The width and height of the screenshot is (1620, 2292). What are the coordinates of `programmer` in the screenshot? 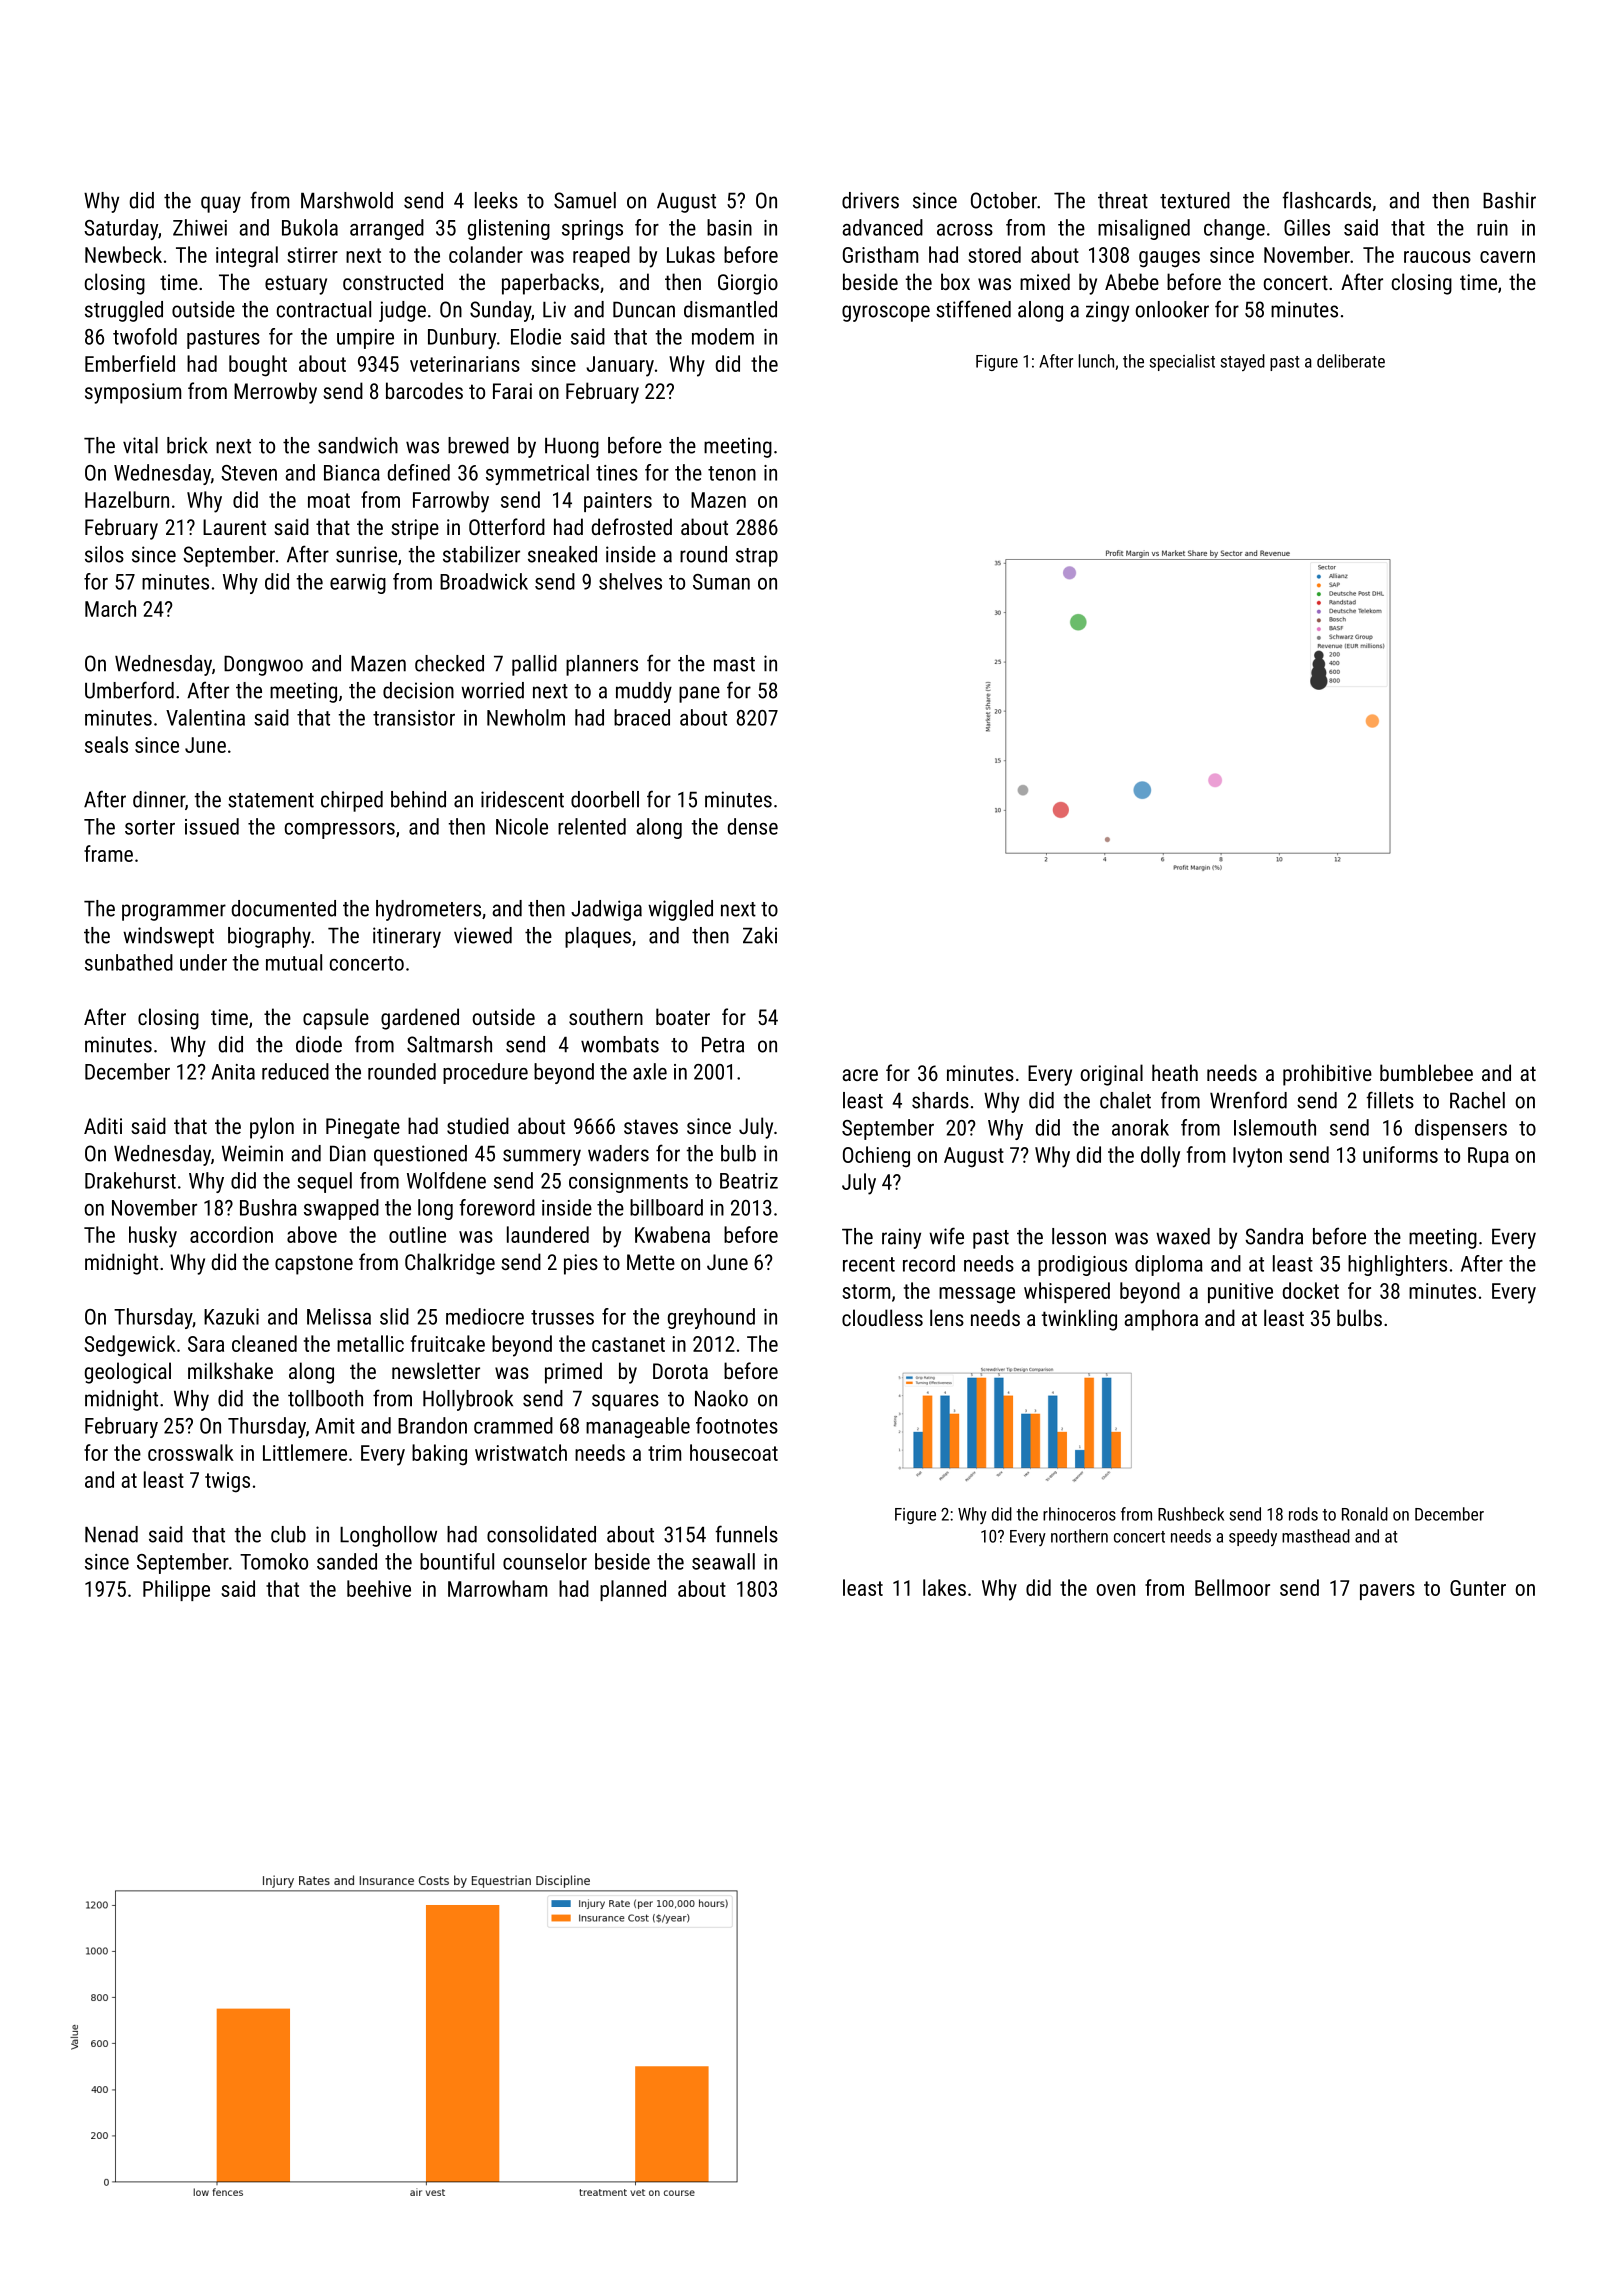 It's located at (174, 912).
